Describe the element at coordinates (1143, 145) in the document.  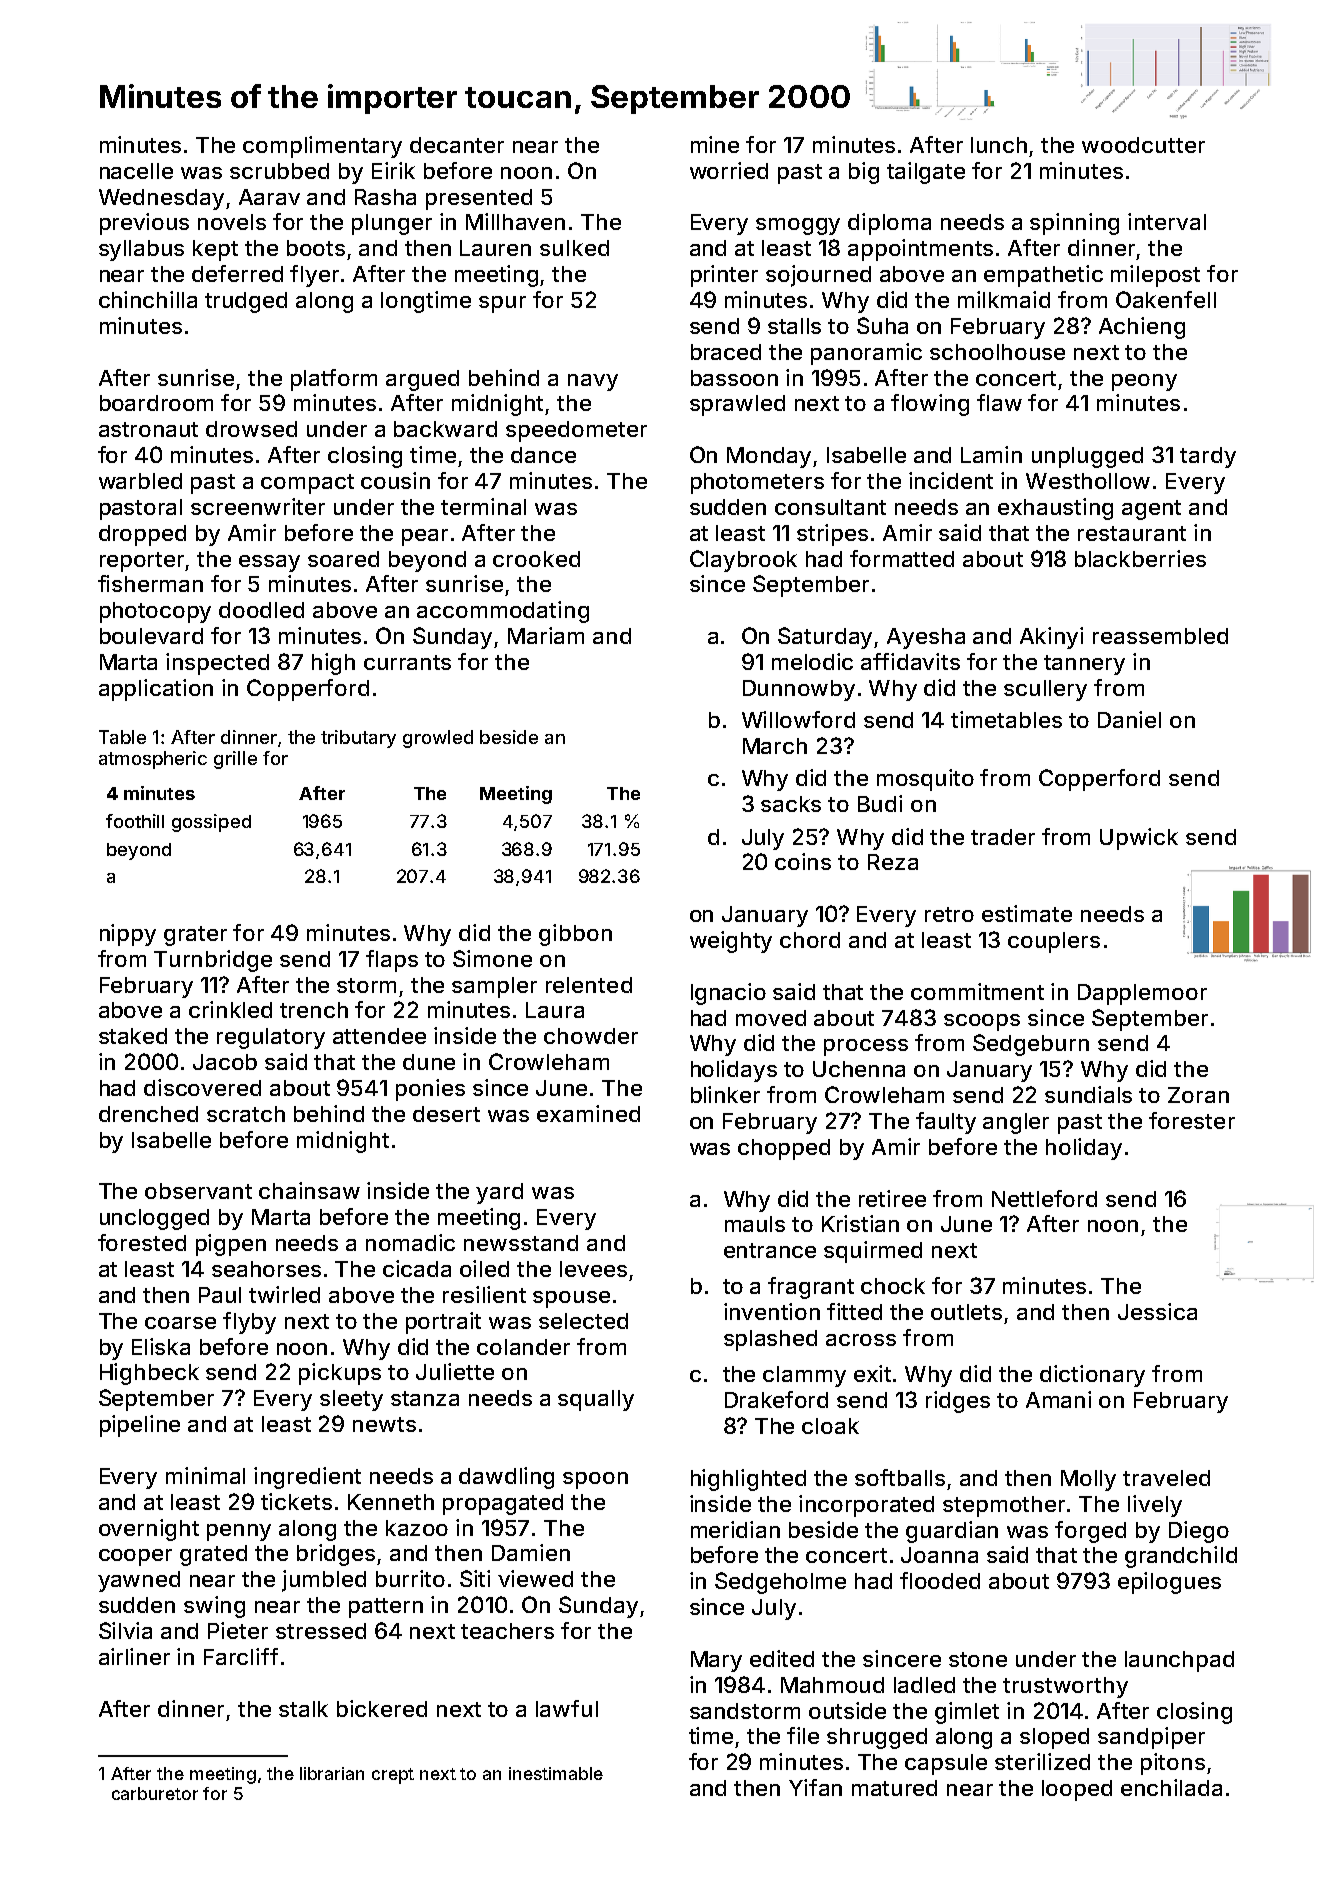
I see `woodcutter` at that location.
